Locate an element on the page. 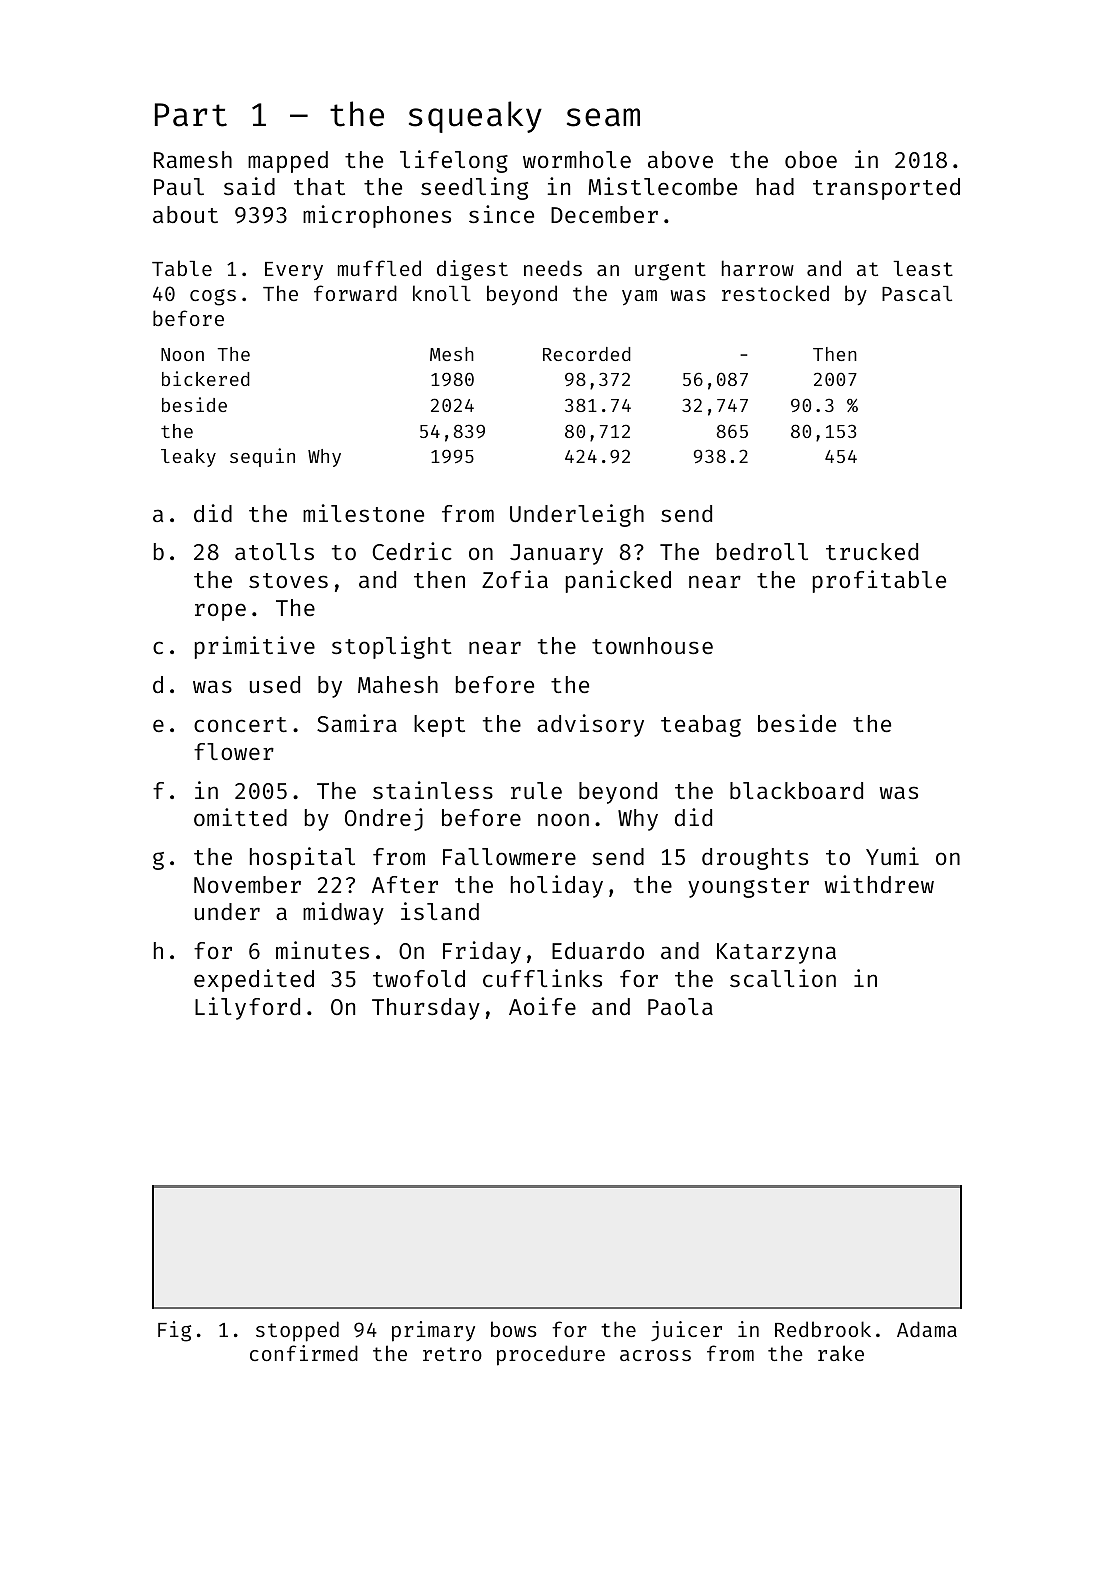 Image resolution: width=1114 pixels, height=1583 pixels. cogs is located at coordinates (213, 297).
